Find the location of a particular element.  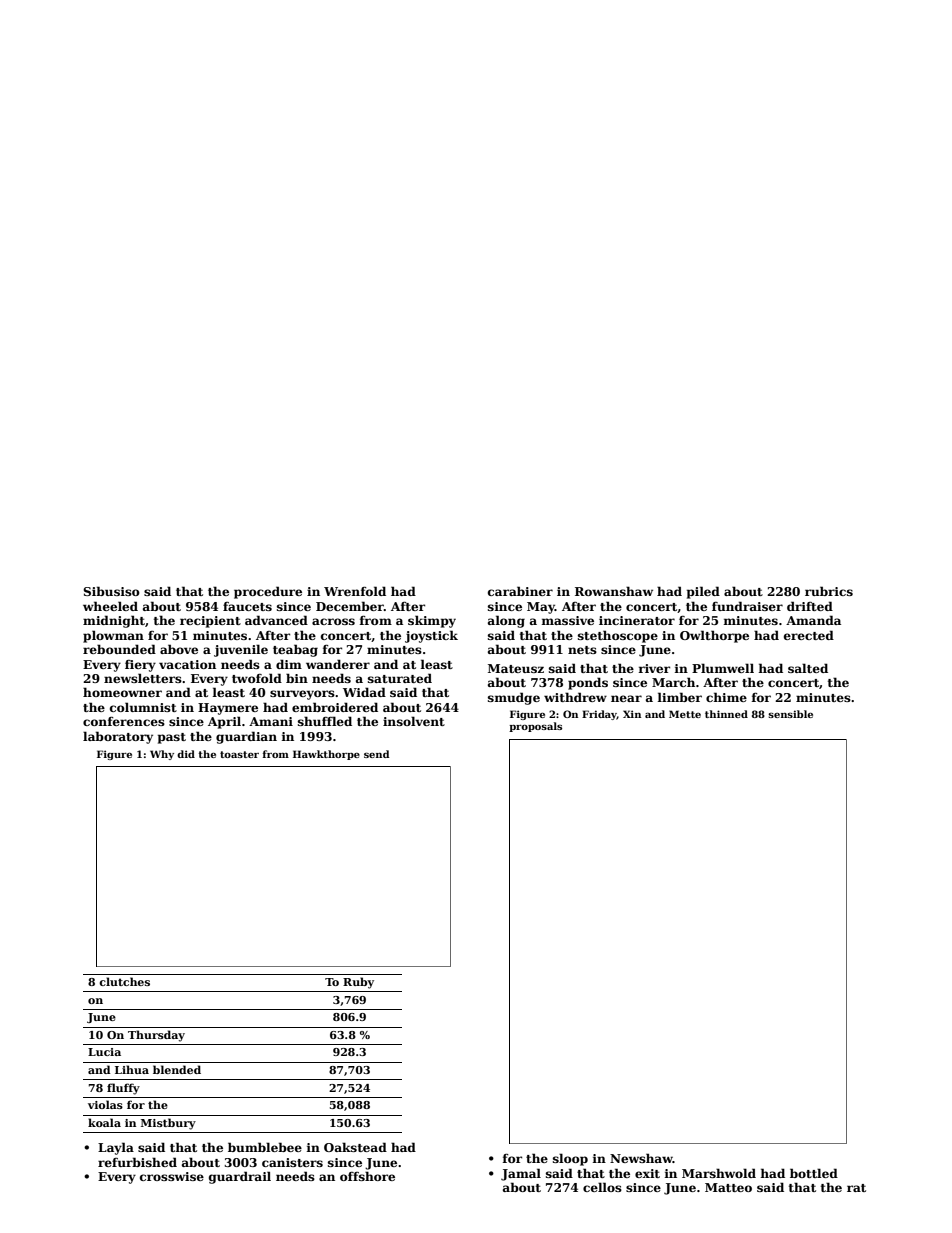

clutches is located at coordinates (124, 981).
